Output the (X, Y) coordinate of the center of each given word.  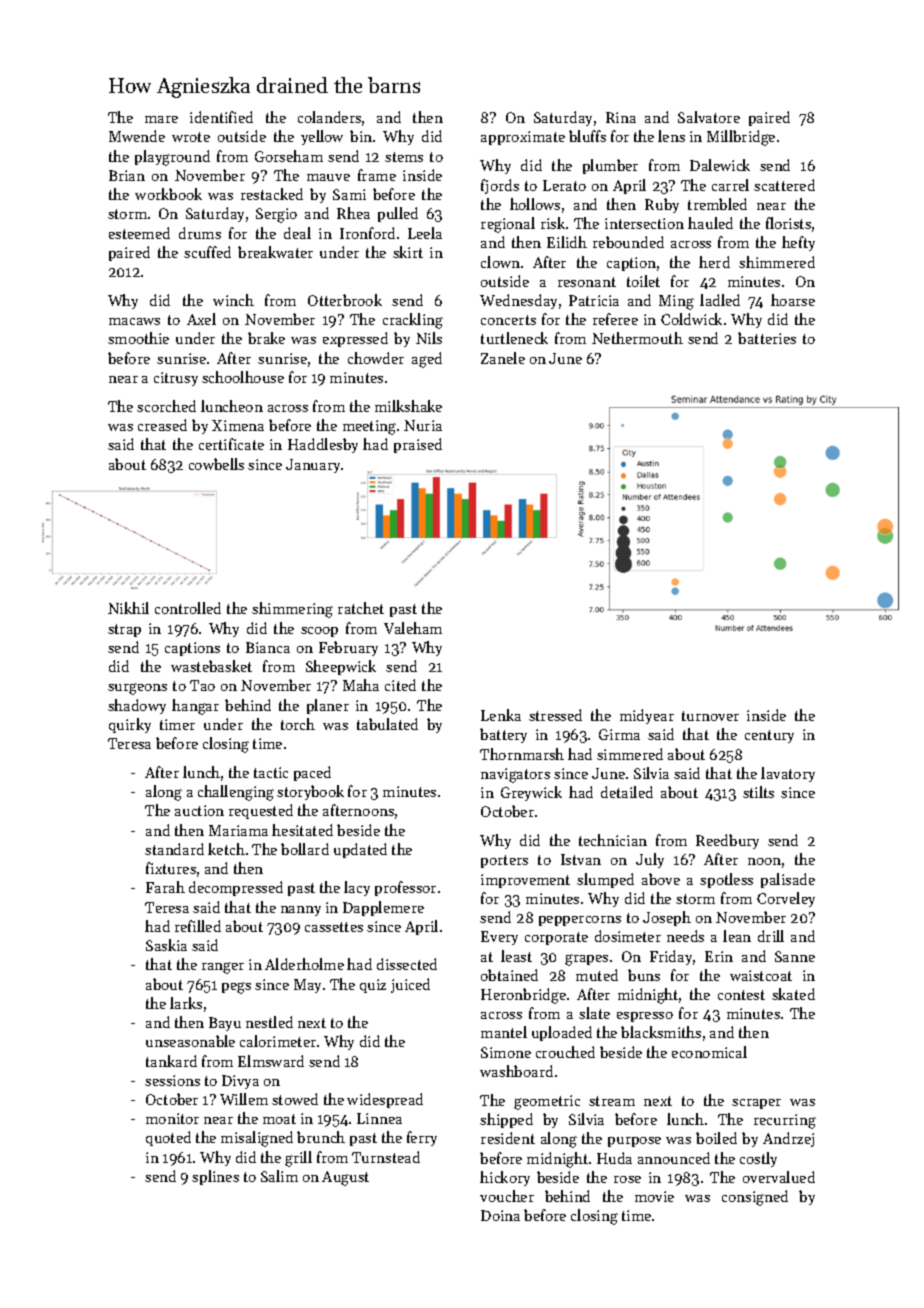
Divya (240, 1082)
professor (405, 888)
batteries (767, 338)
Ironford (367, 233)
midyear (647, 716)
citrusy (176, 379)
